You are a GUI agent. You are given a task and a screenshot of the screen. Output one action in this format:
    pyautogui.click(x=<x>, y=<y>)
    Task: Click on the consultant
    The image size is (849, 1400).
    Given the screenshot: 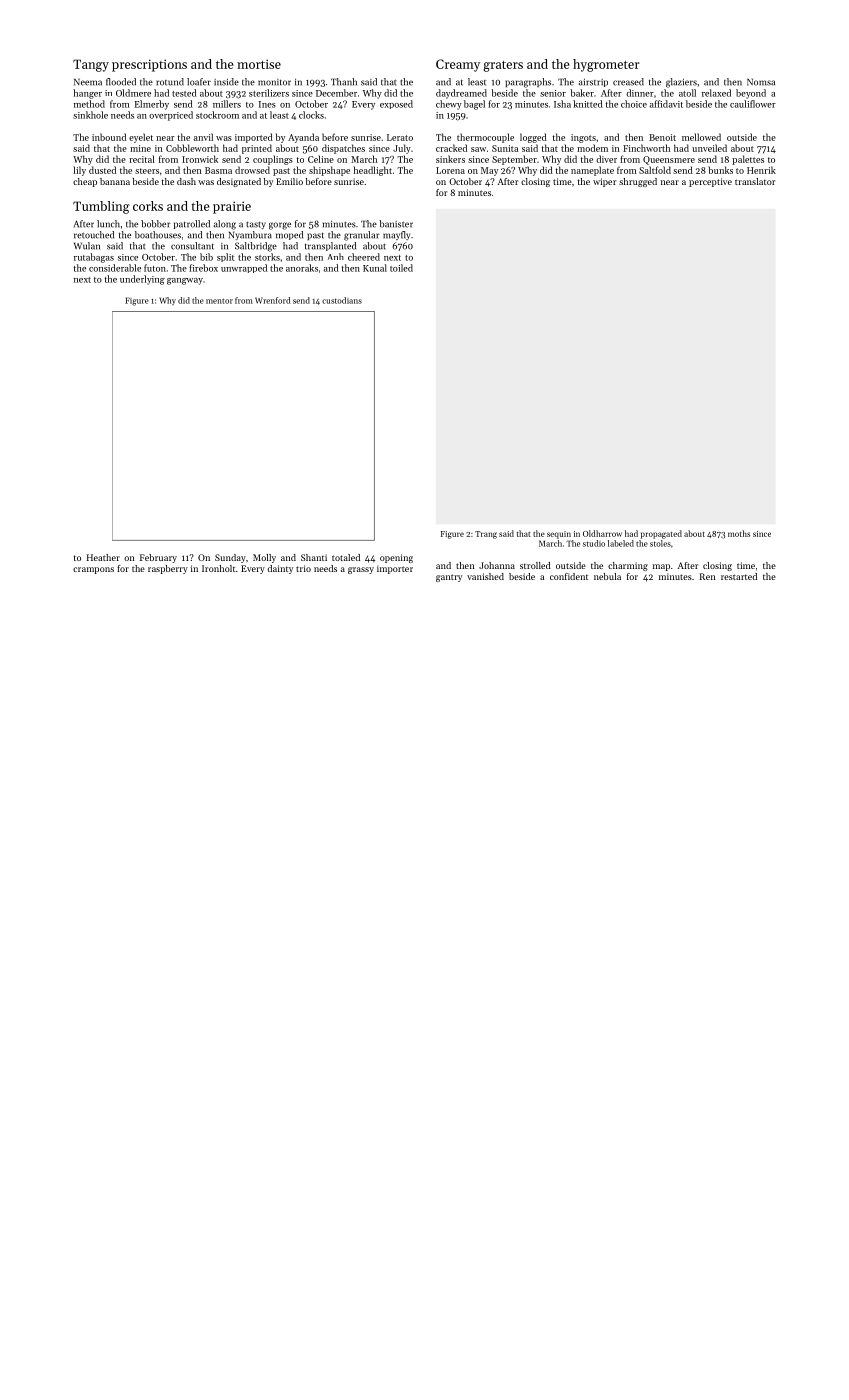 What is the action you would take?
    pyautogui.click(x=192, y=246)
